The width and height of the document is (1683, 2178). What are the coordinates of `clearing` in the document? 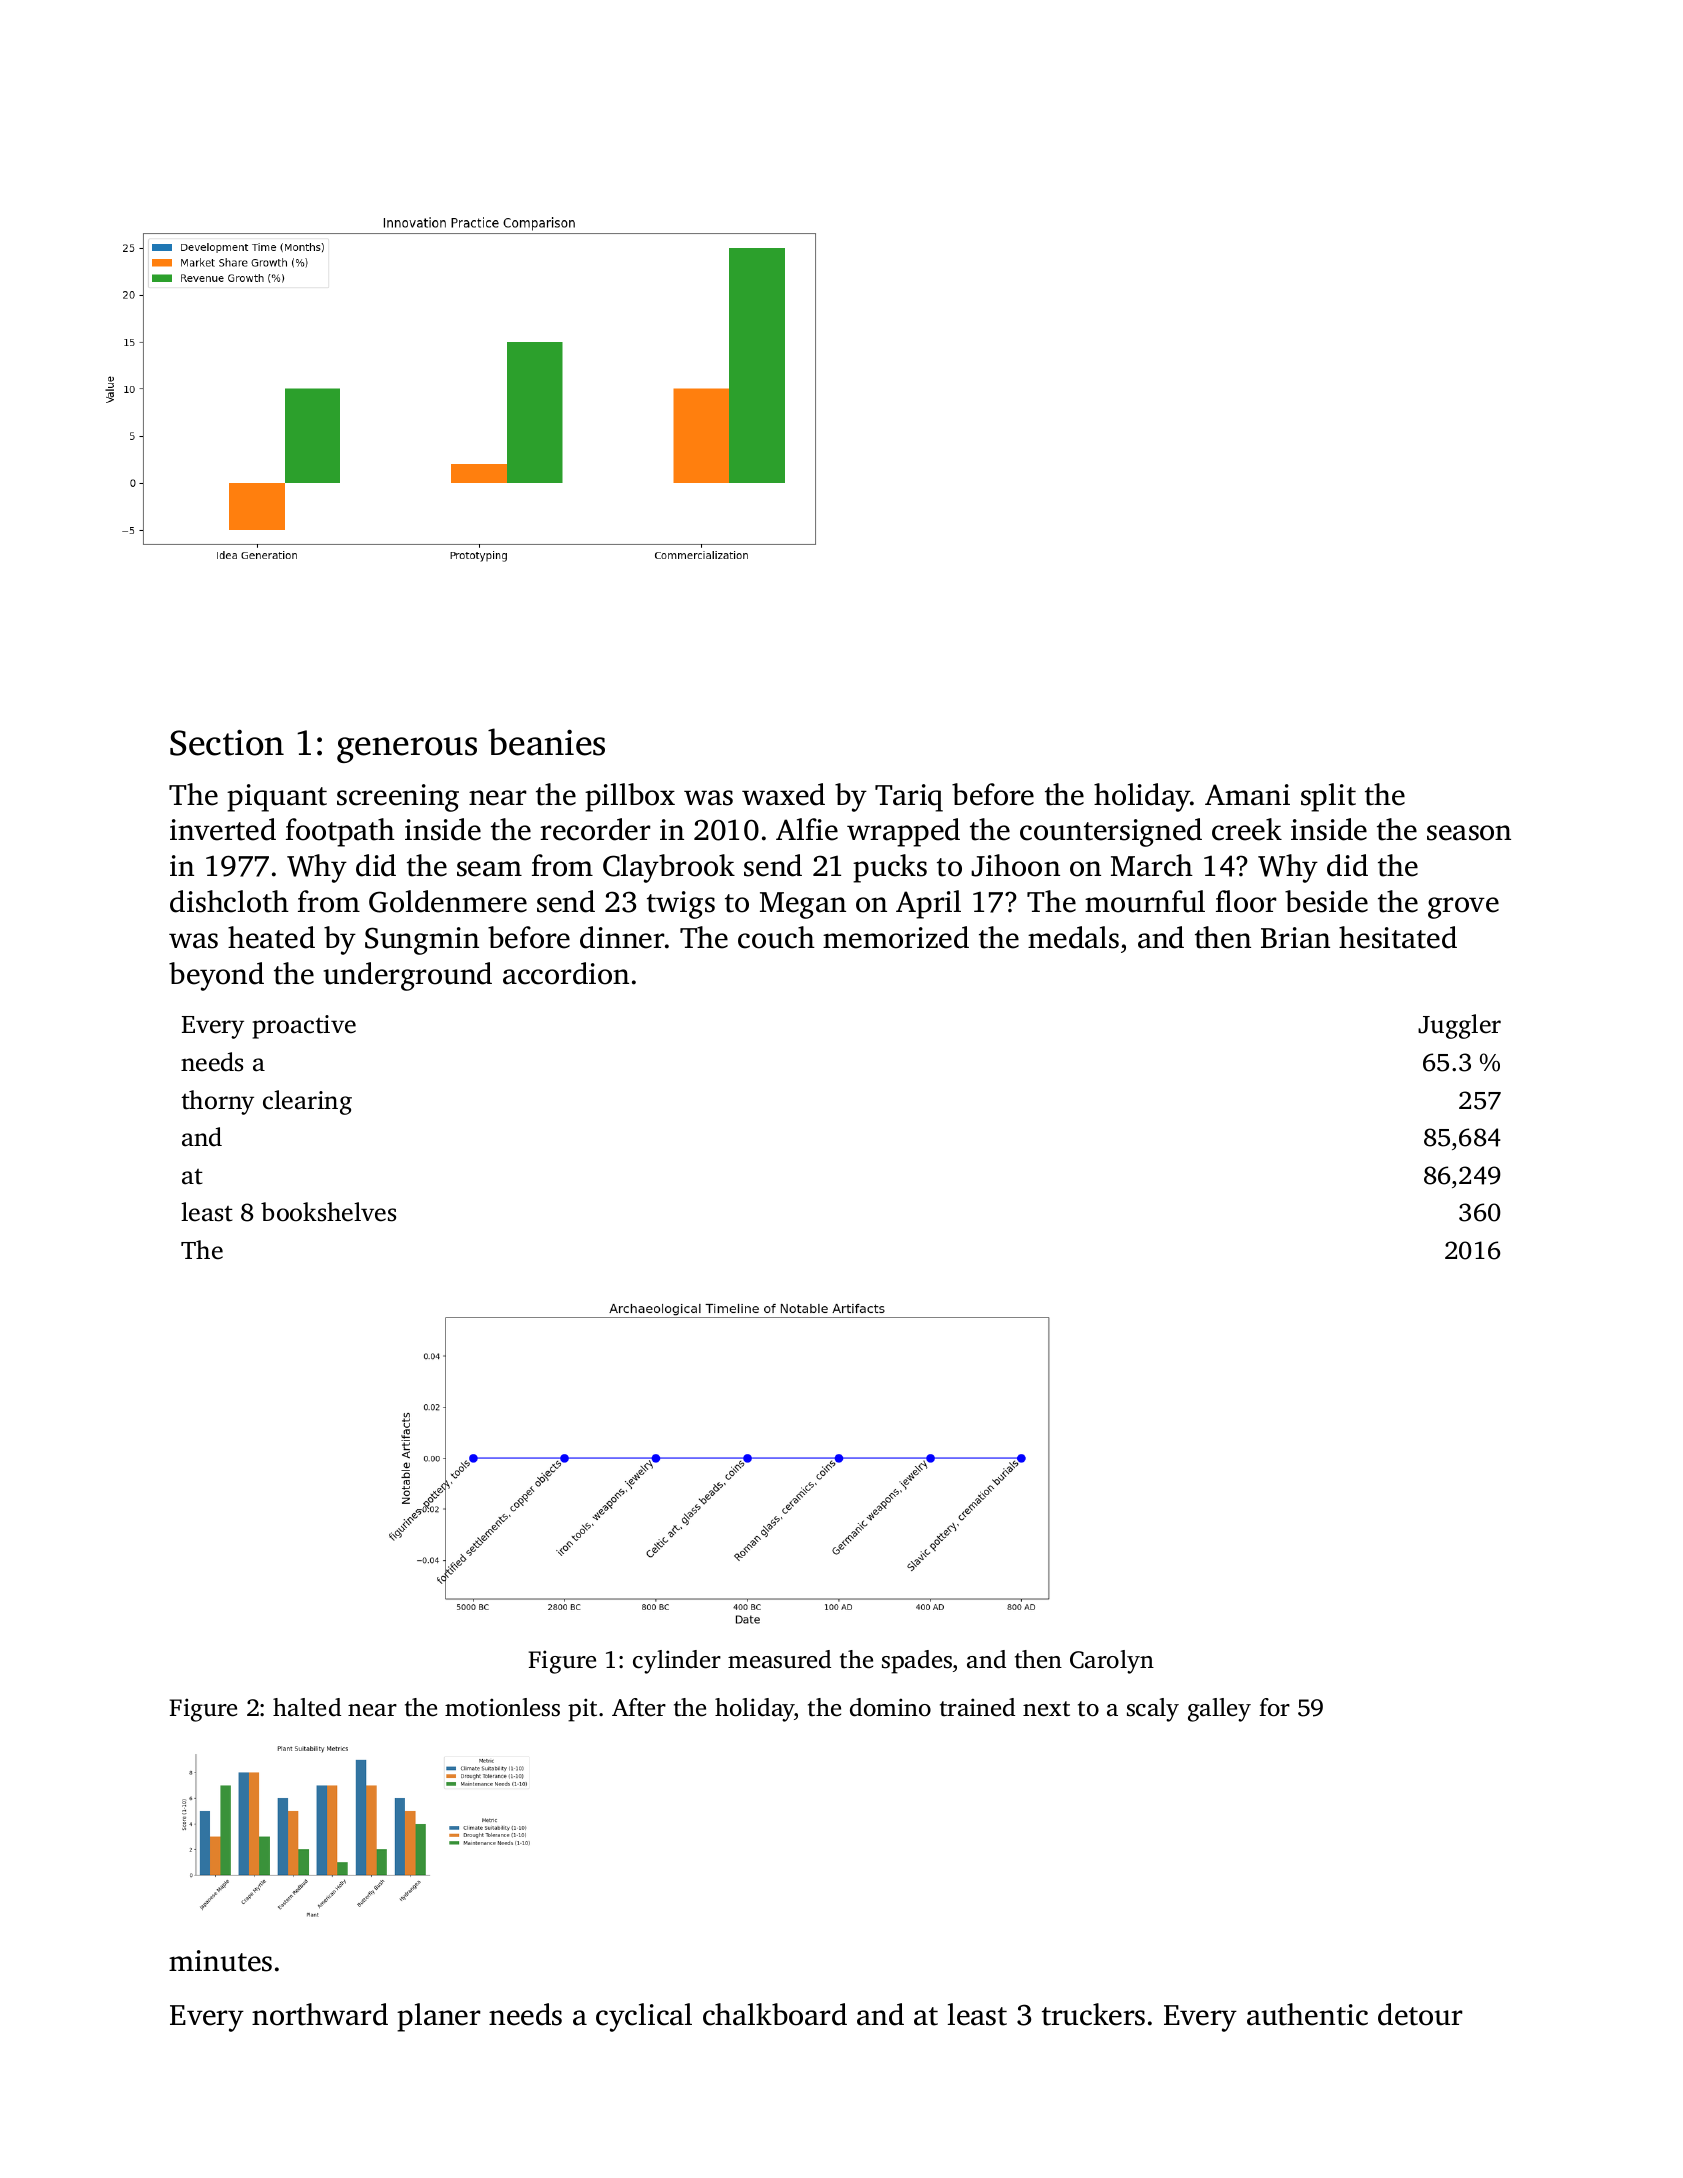 It's located at (307, 1102).
